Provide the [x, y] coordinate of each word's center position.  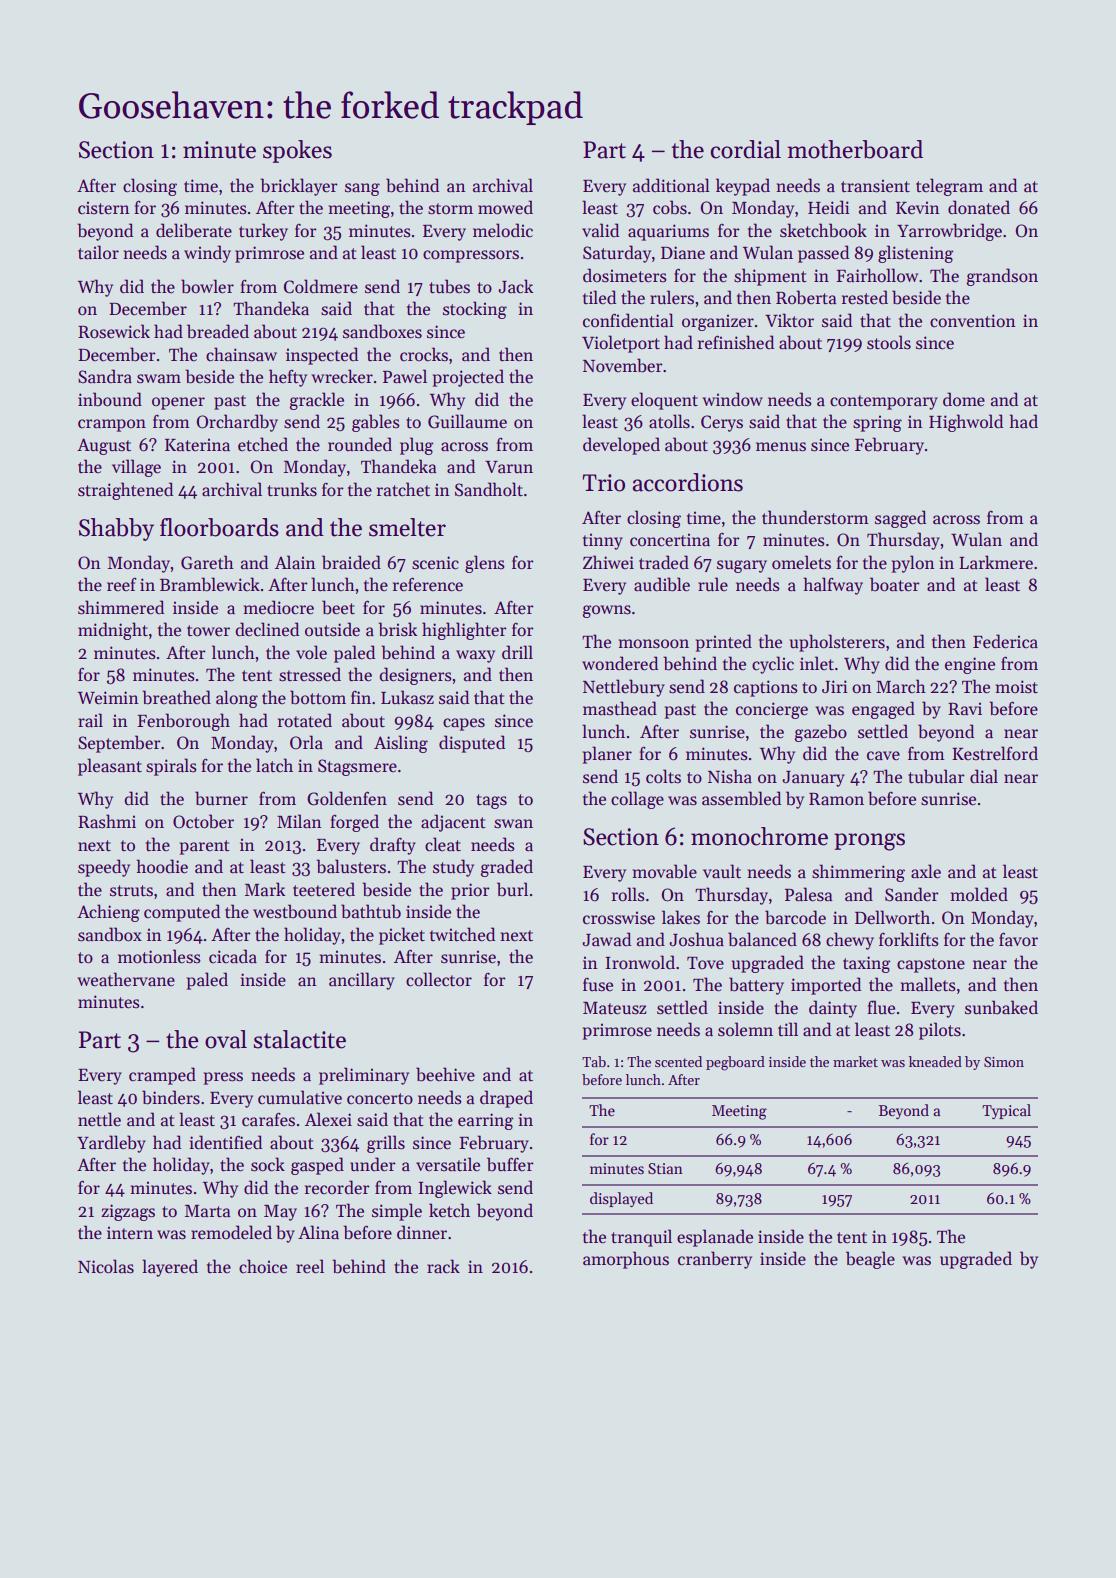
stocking [475, 310]
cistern [104, 208]
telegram [949, 187]
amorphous [626, 1260]
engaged [883, 710]
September [119, 744]
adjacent [453, 823]
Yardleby [111, 1144]
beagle [870, 1260]
